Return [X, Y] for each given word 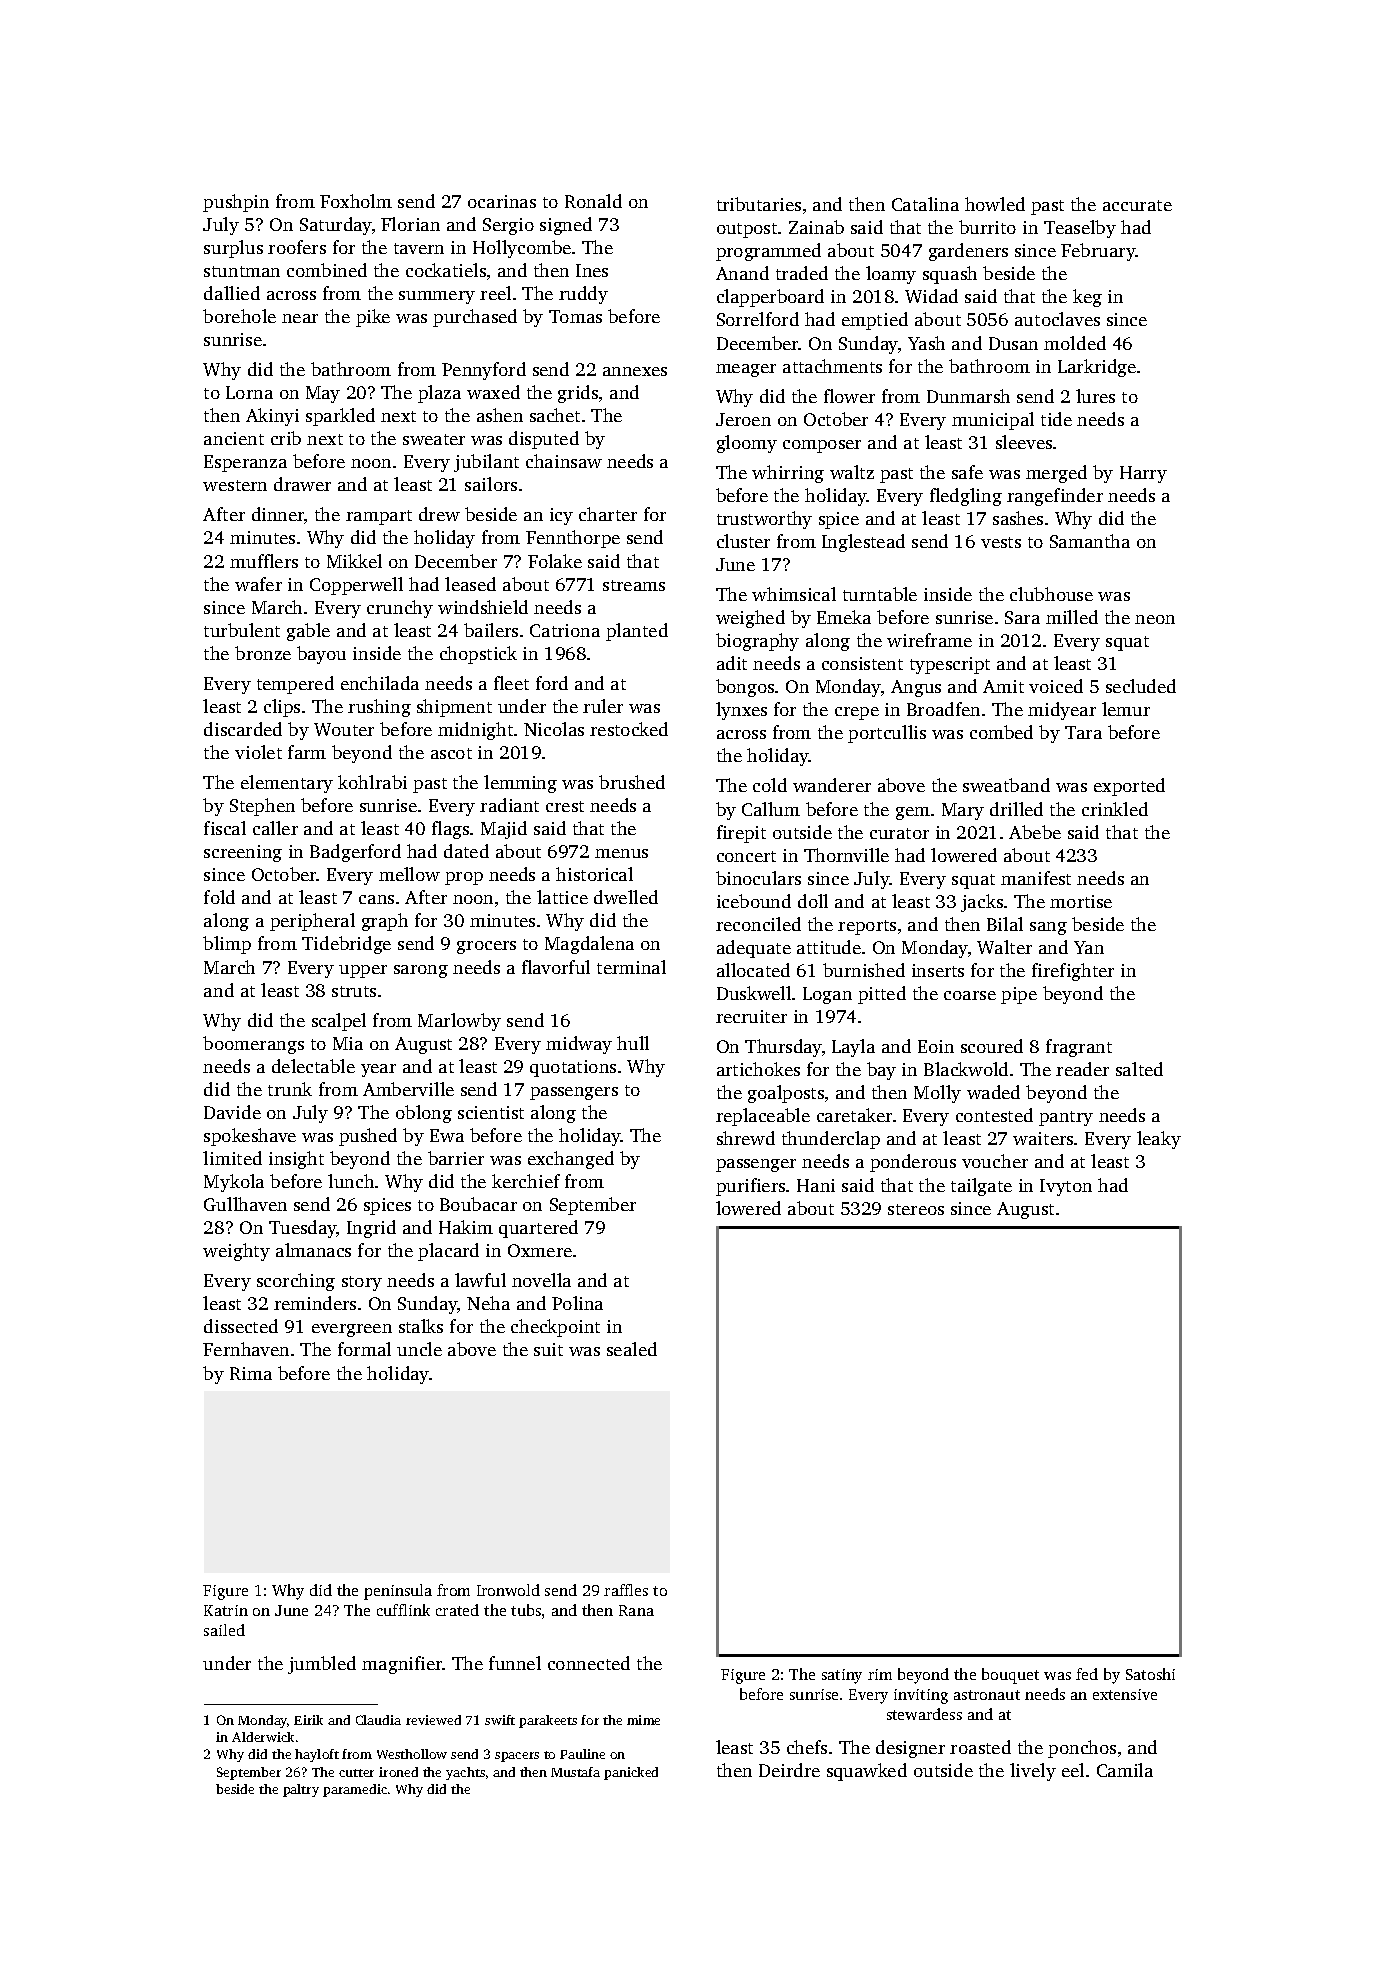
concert [746, 856]
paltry [301, 1790]
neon [1155, 619]
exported [1129, 787]
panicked [631, 1773]
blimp [227, 945]
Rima [251, 1373]
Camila [1125, 1770]
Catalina [925, 204]
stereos [916, 1209]
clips [282, 708]
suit [548, 1349]
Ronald [593, 201]
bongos [745, 688]
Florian [410, 224]
